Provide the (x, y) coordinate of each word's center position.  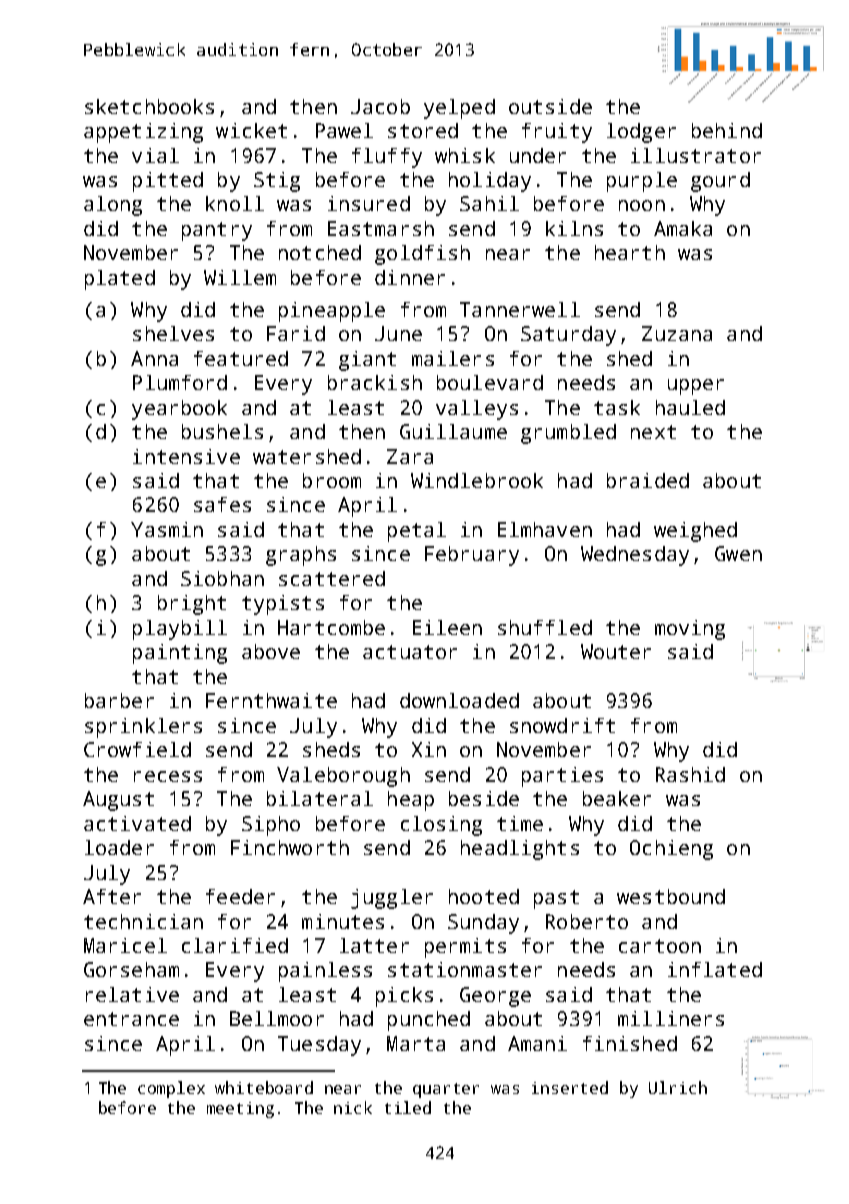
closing (441, 826)
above (271, 651)
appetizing (143, 133)
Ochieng (671, 850)
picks (404, 997)
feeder (240, 896)
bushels (222, 431)
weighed (695, 532)
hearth (630, 252)
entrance (131, 1019)
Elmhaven (545, 529)
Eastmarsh (381, 228)
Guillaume (453, 431)
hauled (690, 407)
